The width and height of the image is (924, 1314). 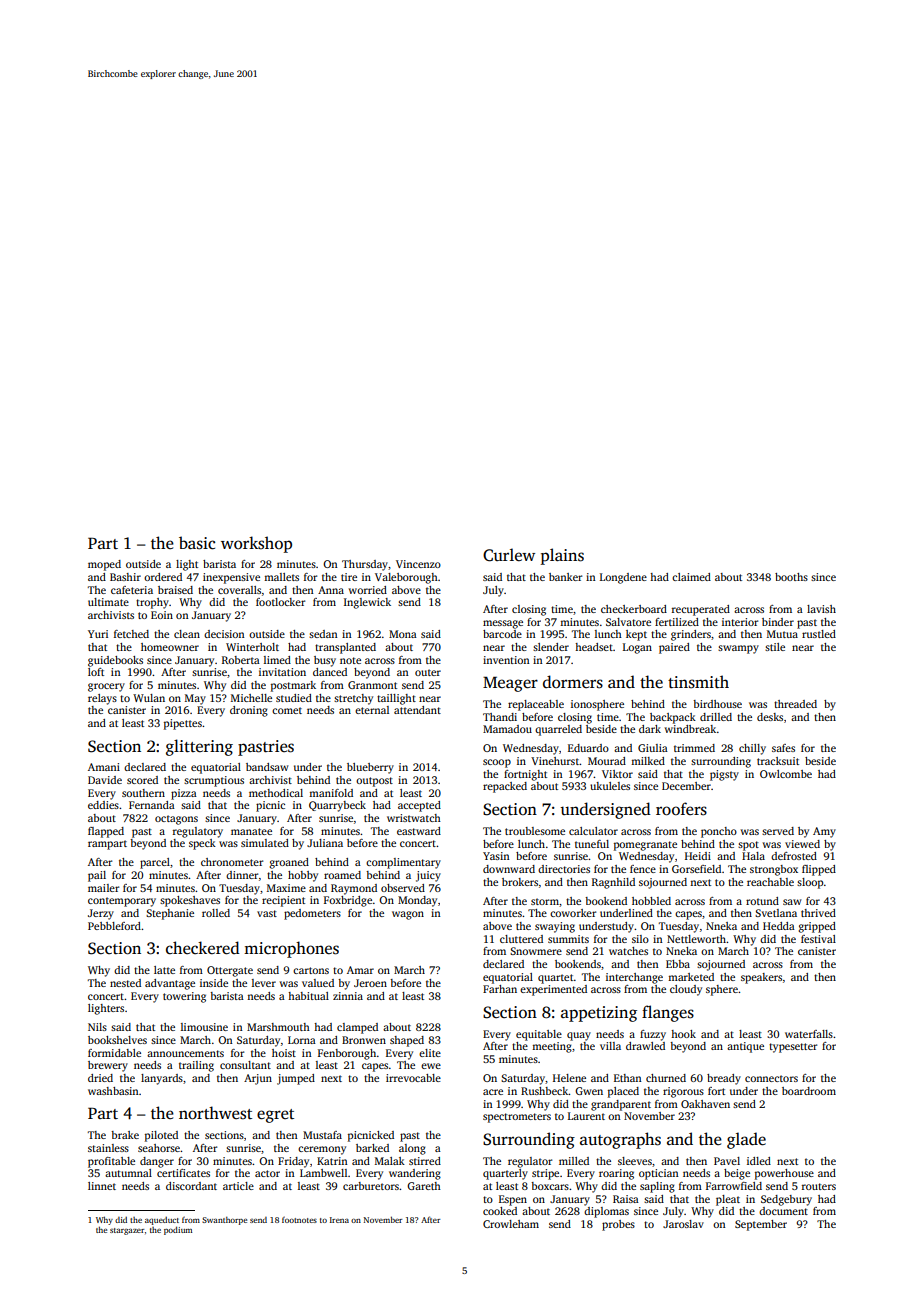 What do you see at coordinates (430, 1053) in the image?
I see `elite` at bounding box center [430, 1053].
